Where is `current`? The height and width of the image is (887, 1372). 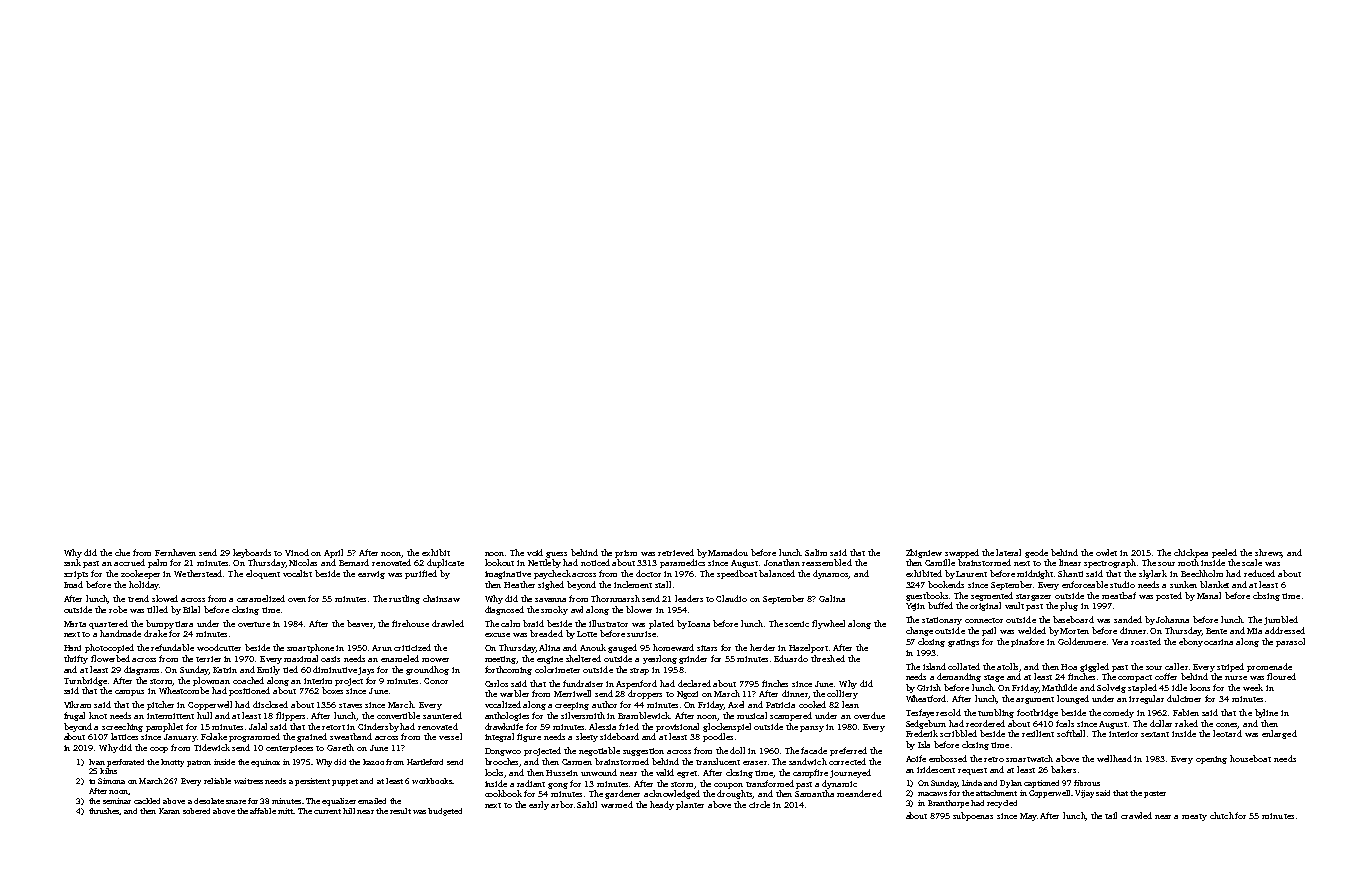 current is located at coordinates (327, 811).
